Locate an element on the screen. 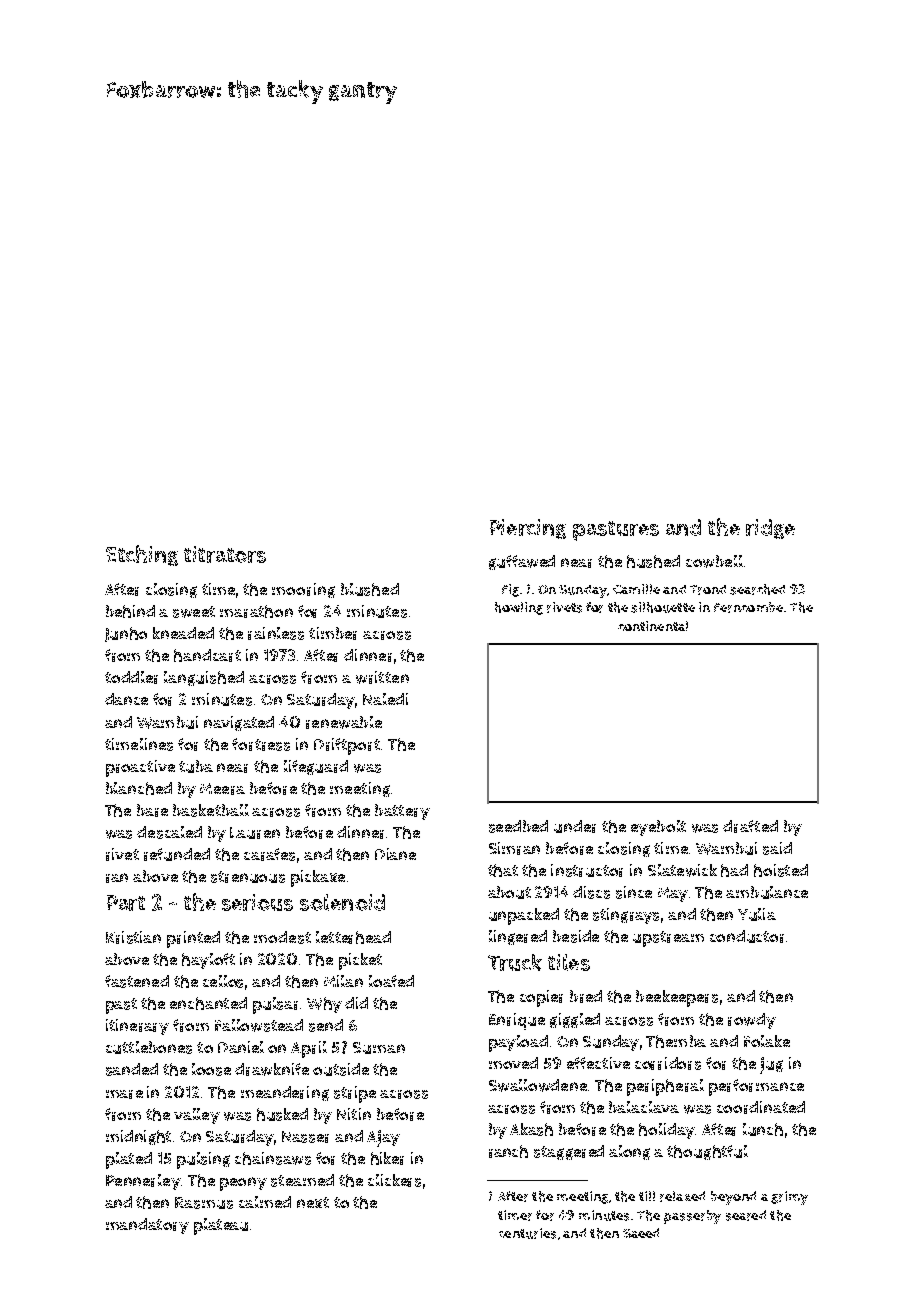 The width and height of the screenshot is (924, 1314). modest is located at coordinates (282, 937).
